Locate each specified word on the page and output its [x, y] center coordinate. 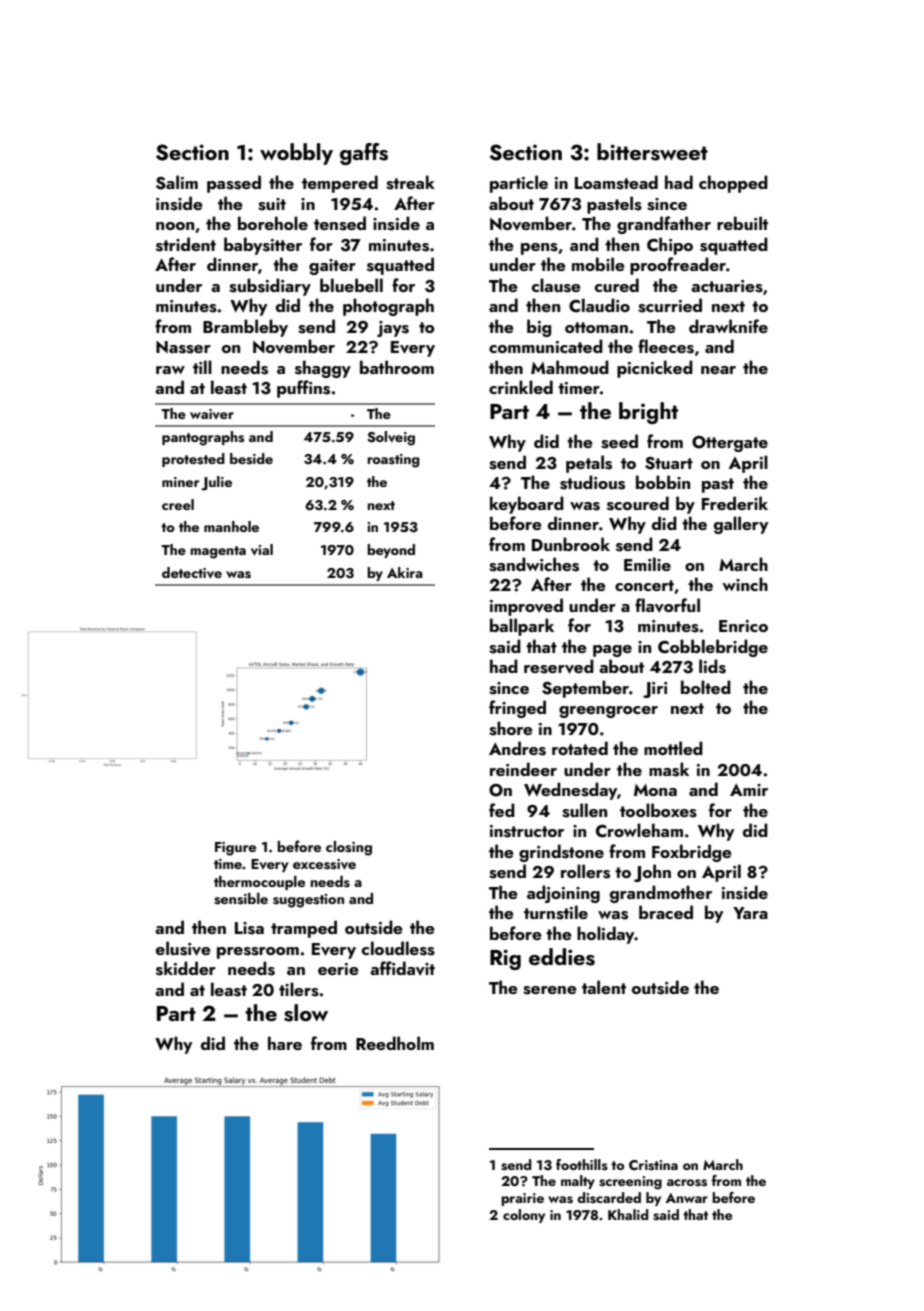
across [687, 1183]
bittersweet [652, 152]
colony [524, 1216]
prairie [522, 1199]
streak [410, 182]
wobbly [296, 154]
